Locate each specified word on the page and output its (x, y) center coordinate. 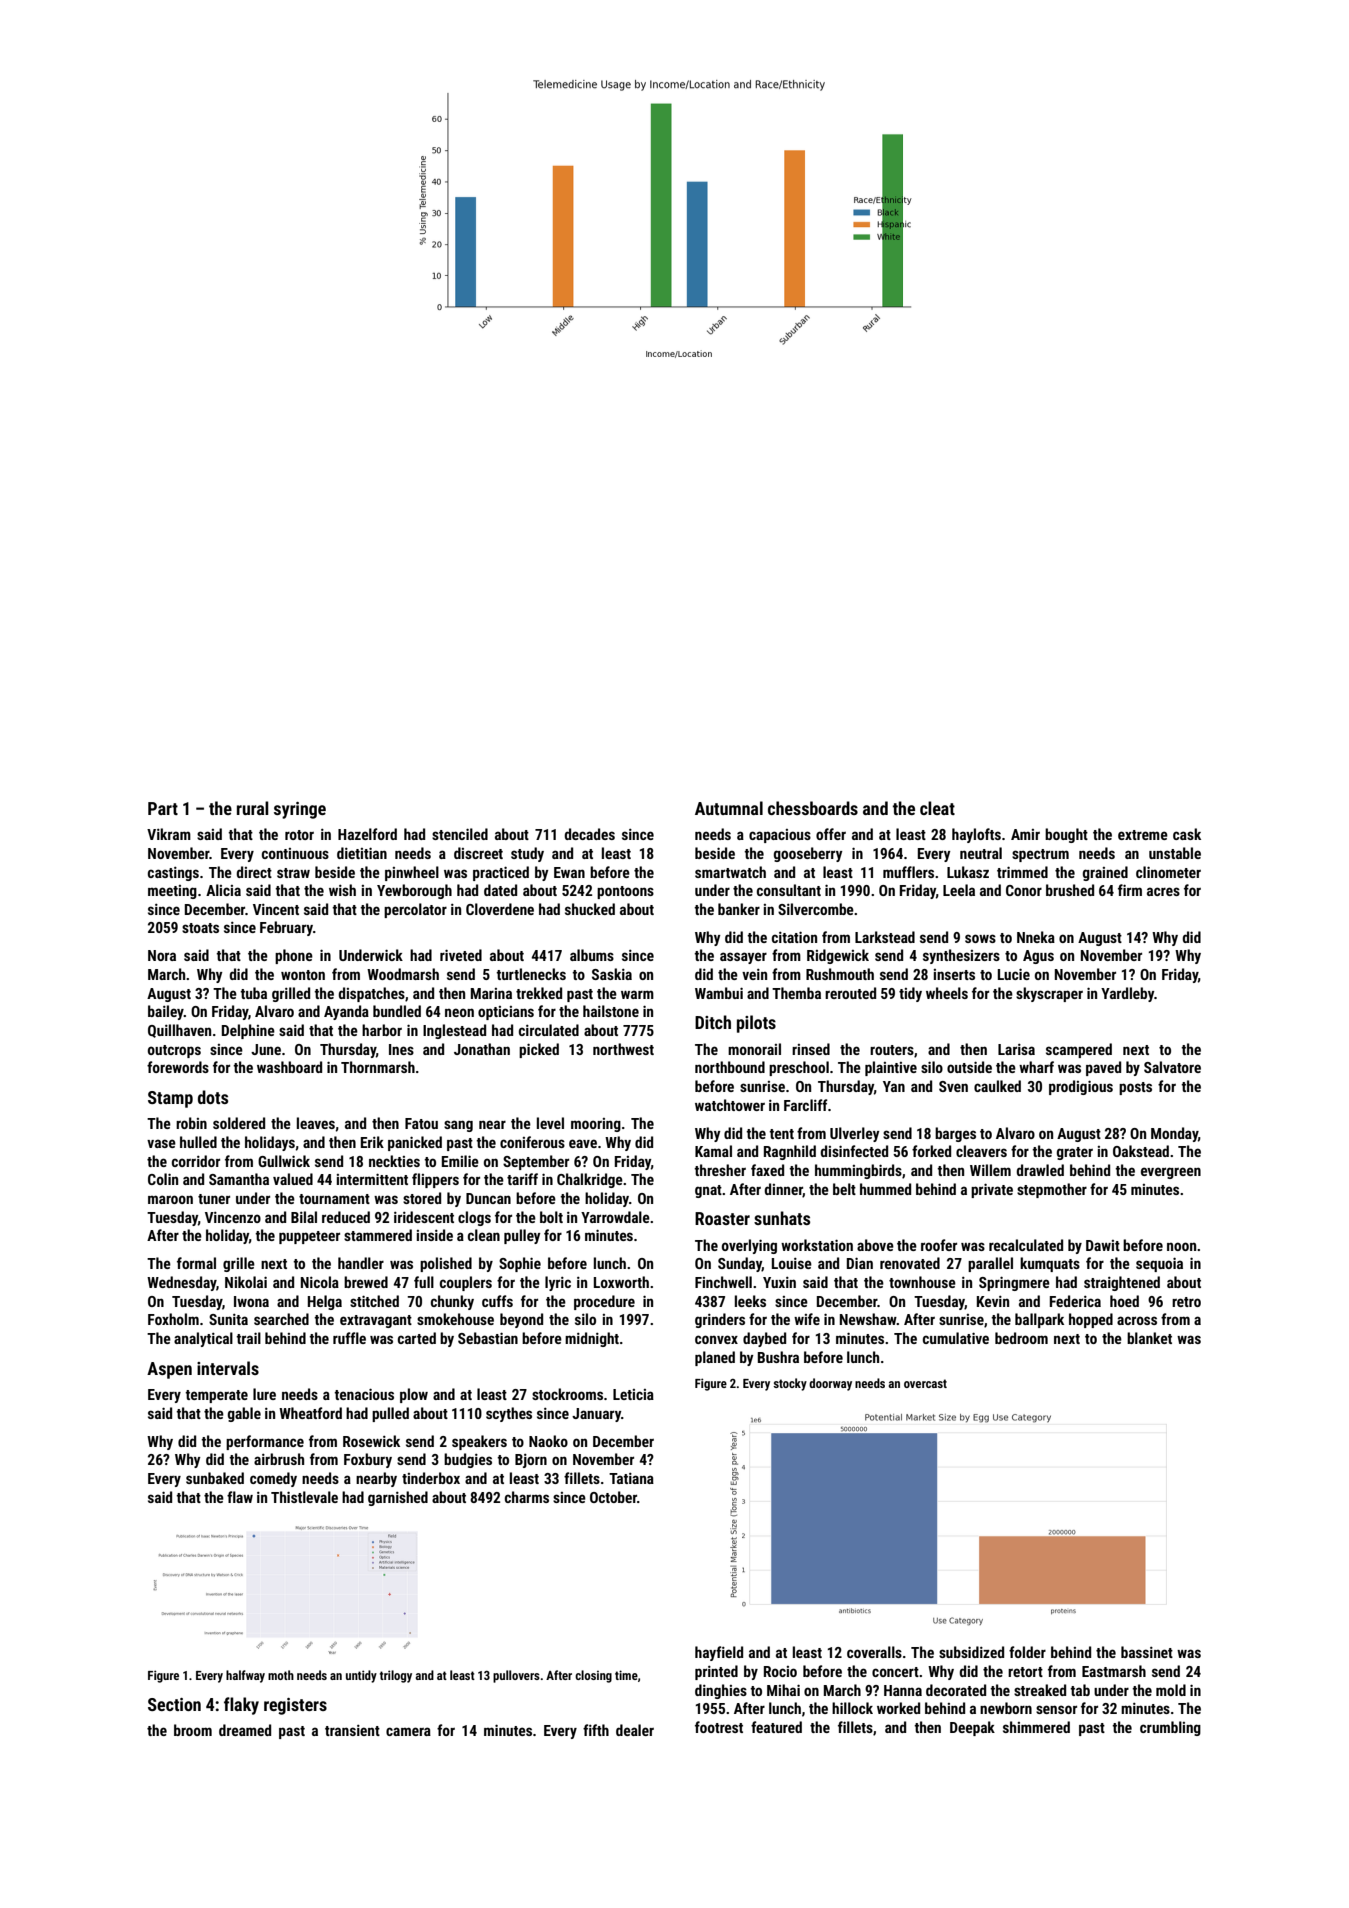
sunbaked (215, 1478)
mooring (596, 1125)
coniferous (532, 1142)
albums (592, 955)
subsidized (971, 1652)
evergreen (1171, 1173)
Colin (163, 1179)
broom (193, 1730)
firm (1130, 890)
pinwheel (412, 873)
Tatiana (631, 1478)
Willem (990, 1170)
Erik (372, 1142)
